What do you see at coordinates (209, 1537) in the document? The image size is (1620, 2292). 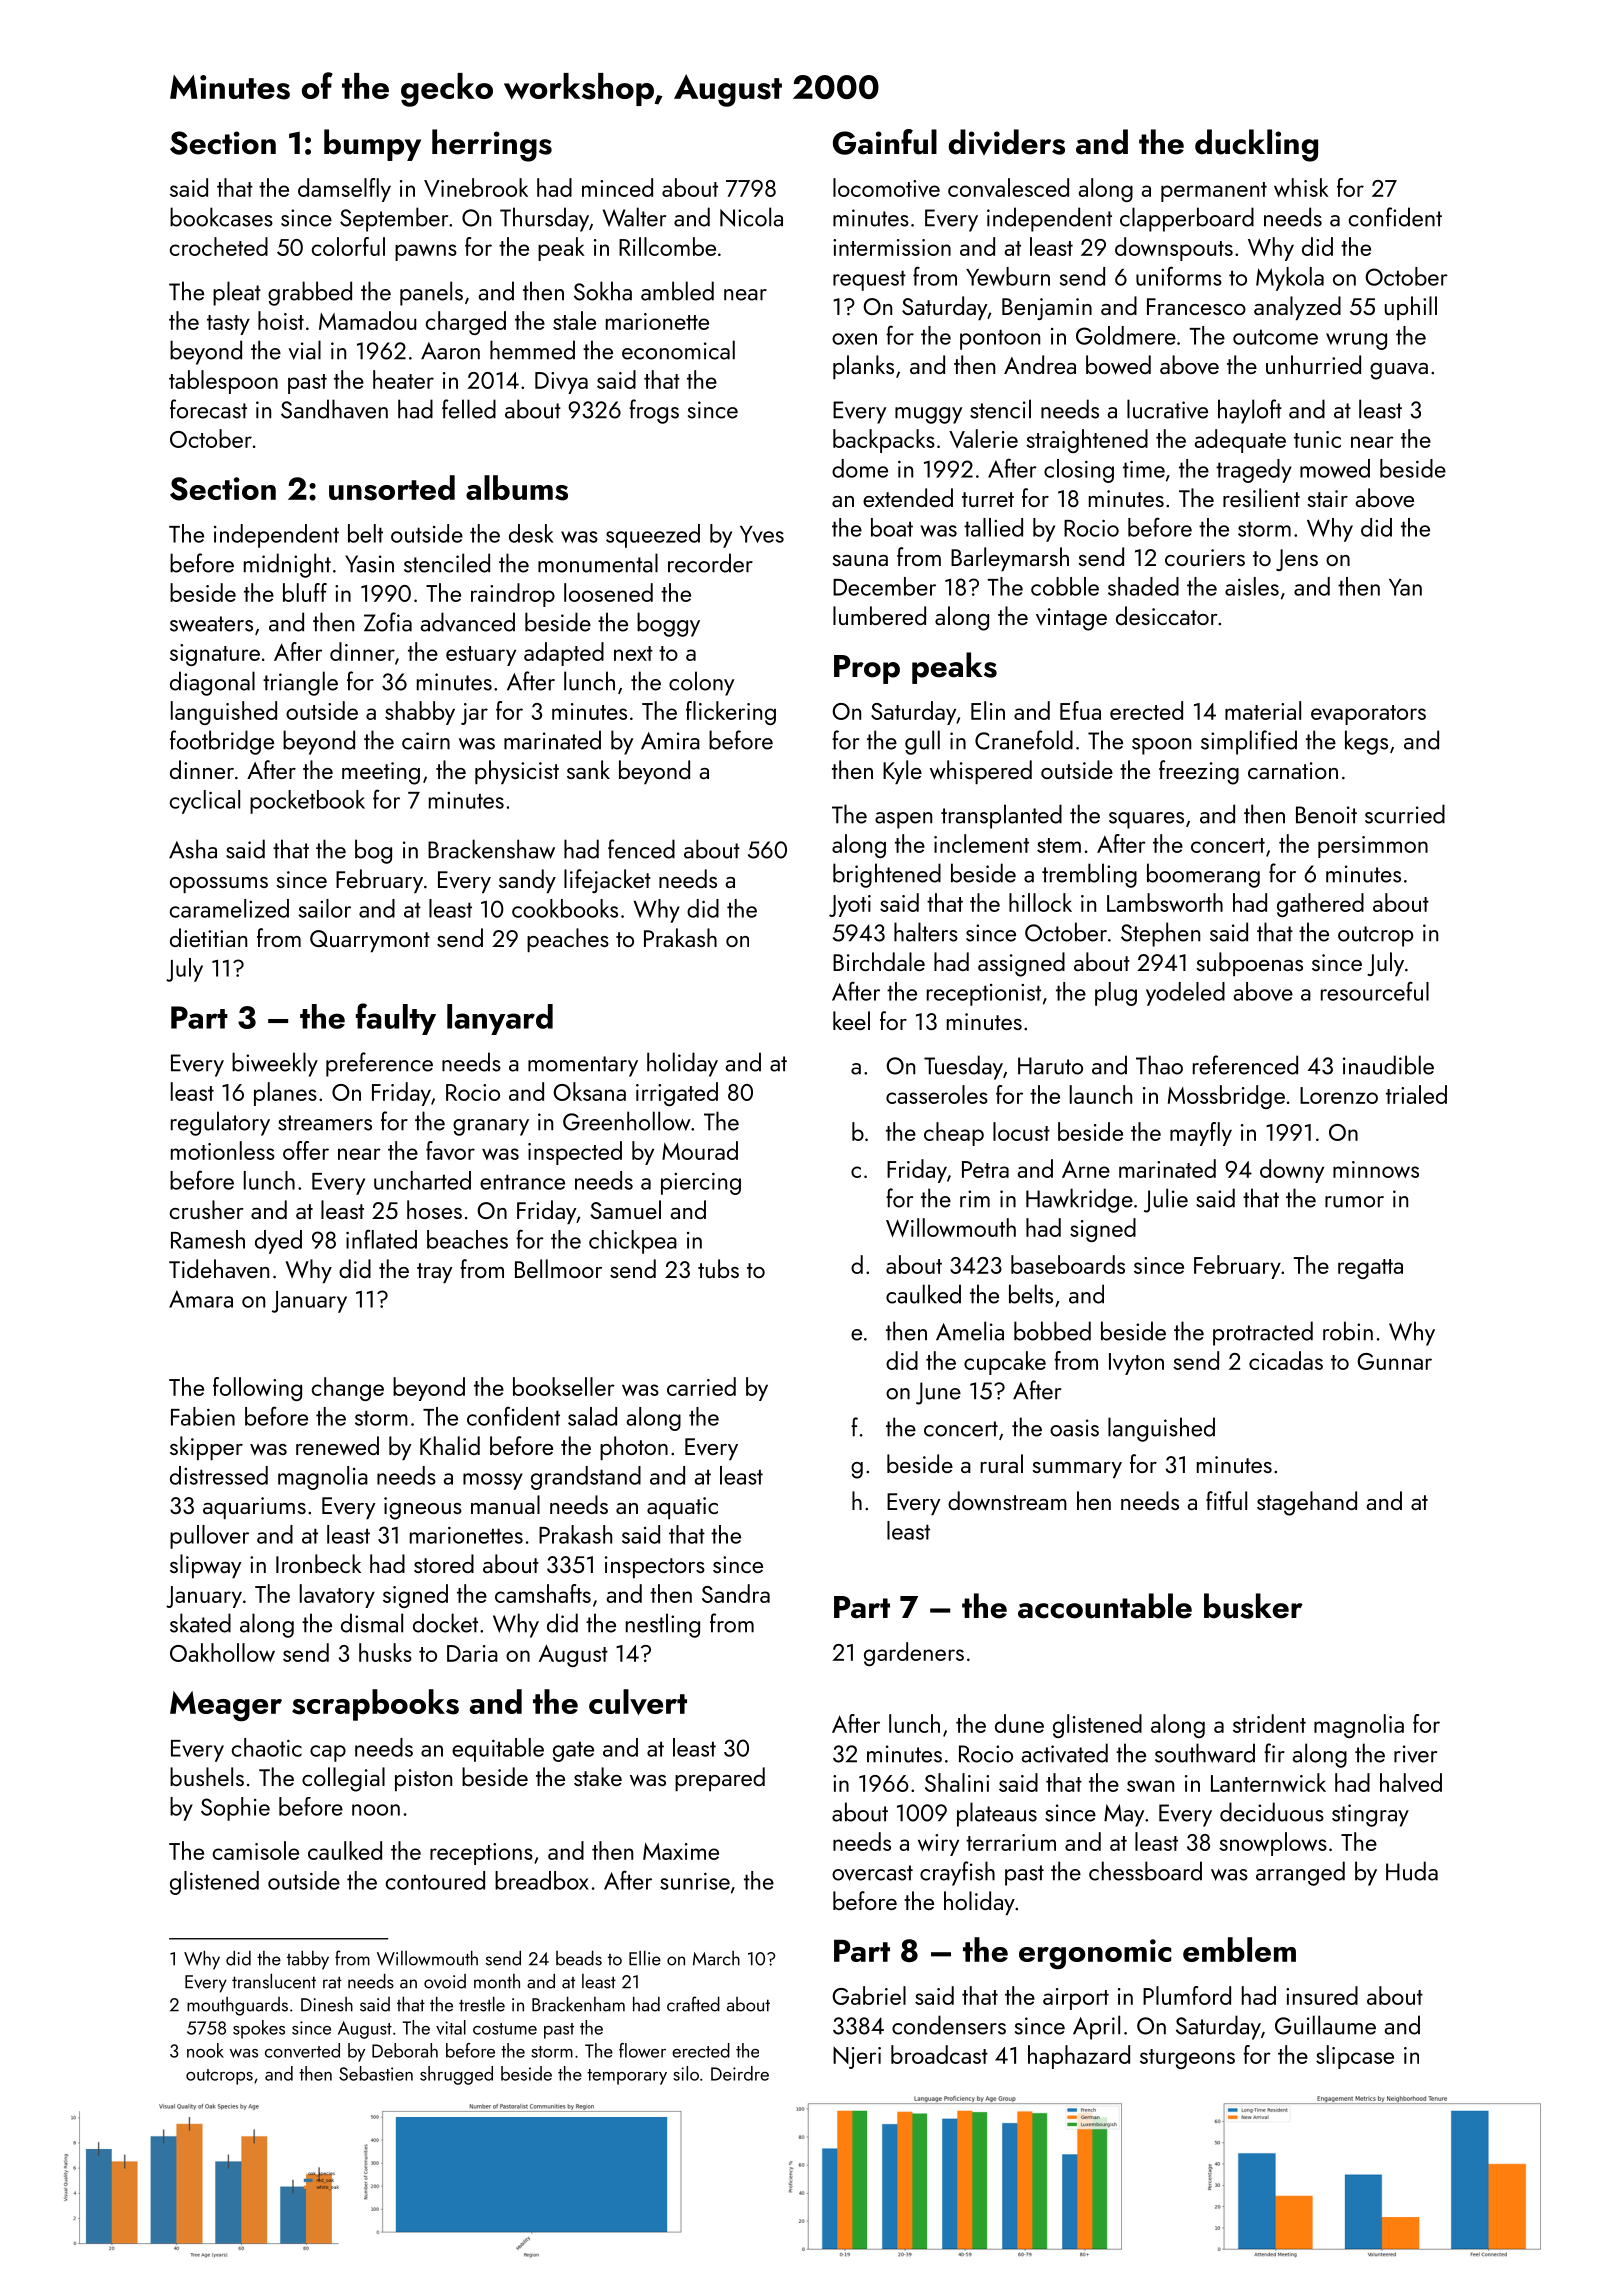 I see `pullover` at bounding box center [209, 1537].
